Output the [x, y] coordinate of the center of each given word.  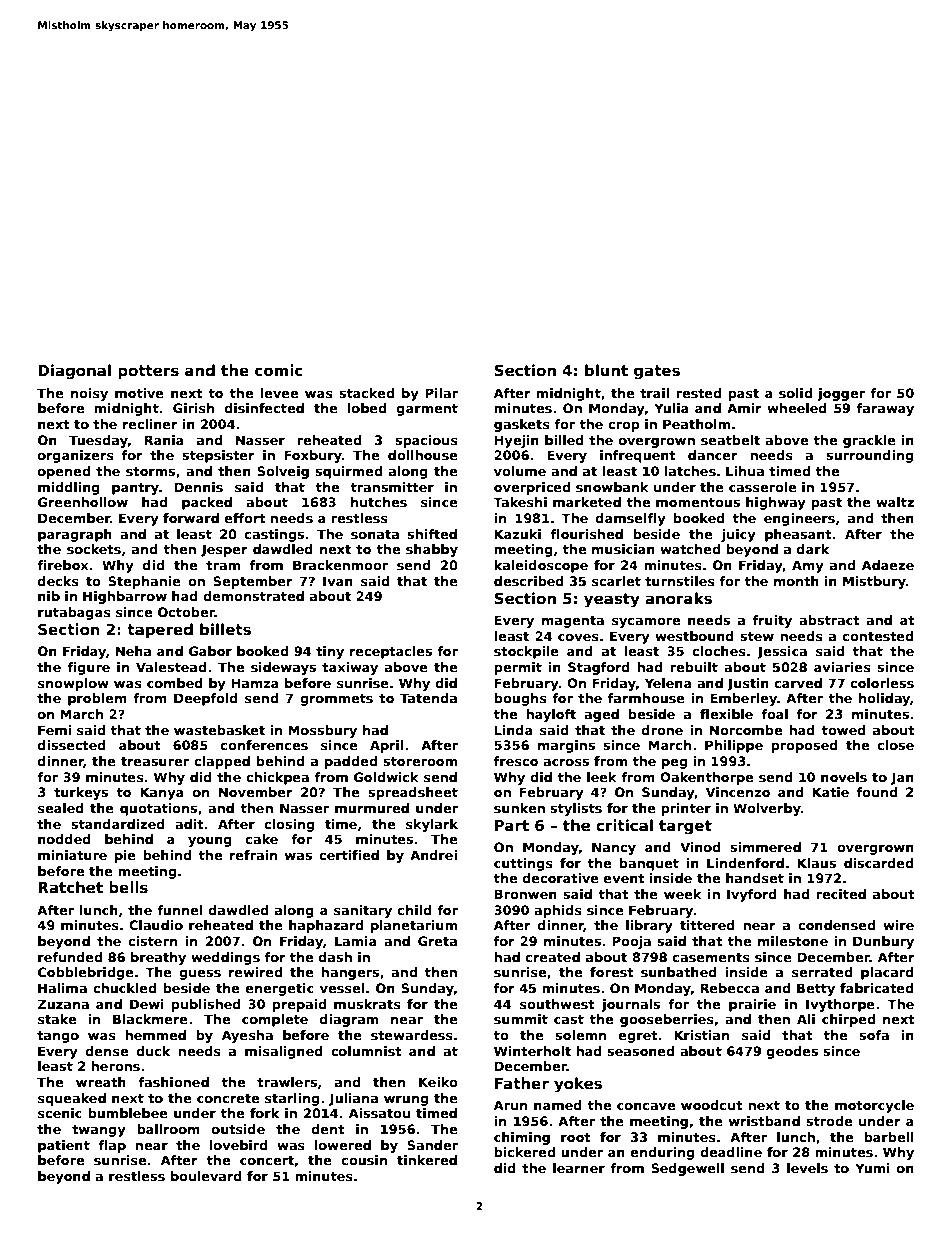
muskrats [367, 1004]
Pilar [441, 393]
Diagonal [74, 372]
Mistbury [874, 582]
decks [58, 581]
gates [657, 372]
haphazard [326, 926]
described [529, 581]
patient [64, 1146]
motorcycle [874, 1106]
